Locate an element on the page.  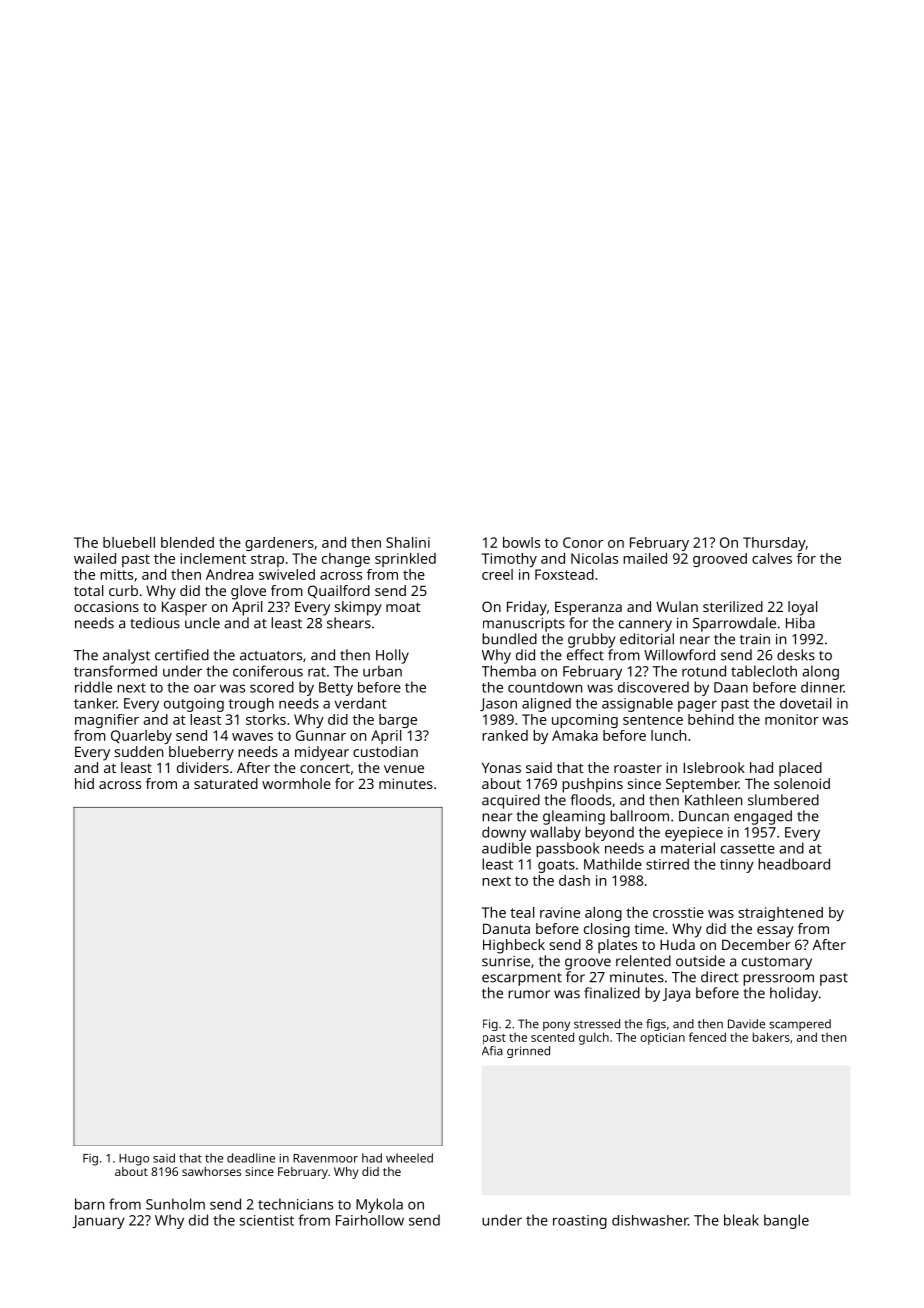
bakers is located at coordinates (771, 1037).
